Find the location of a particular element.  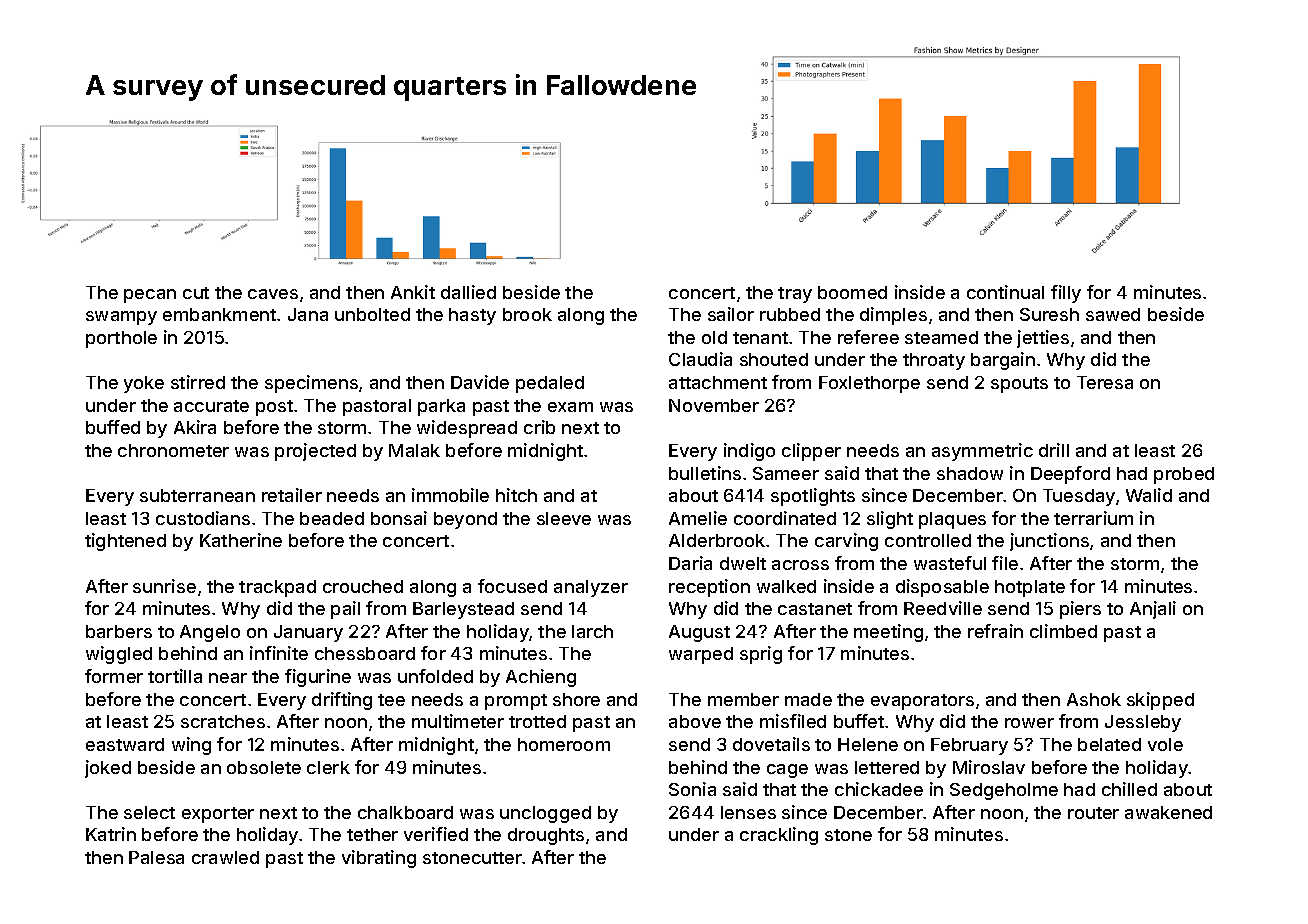

boomed is located at coordinates (852, 292).
